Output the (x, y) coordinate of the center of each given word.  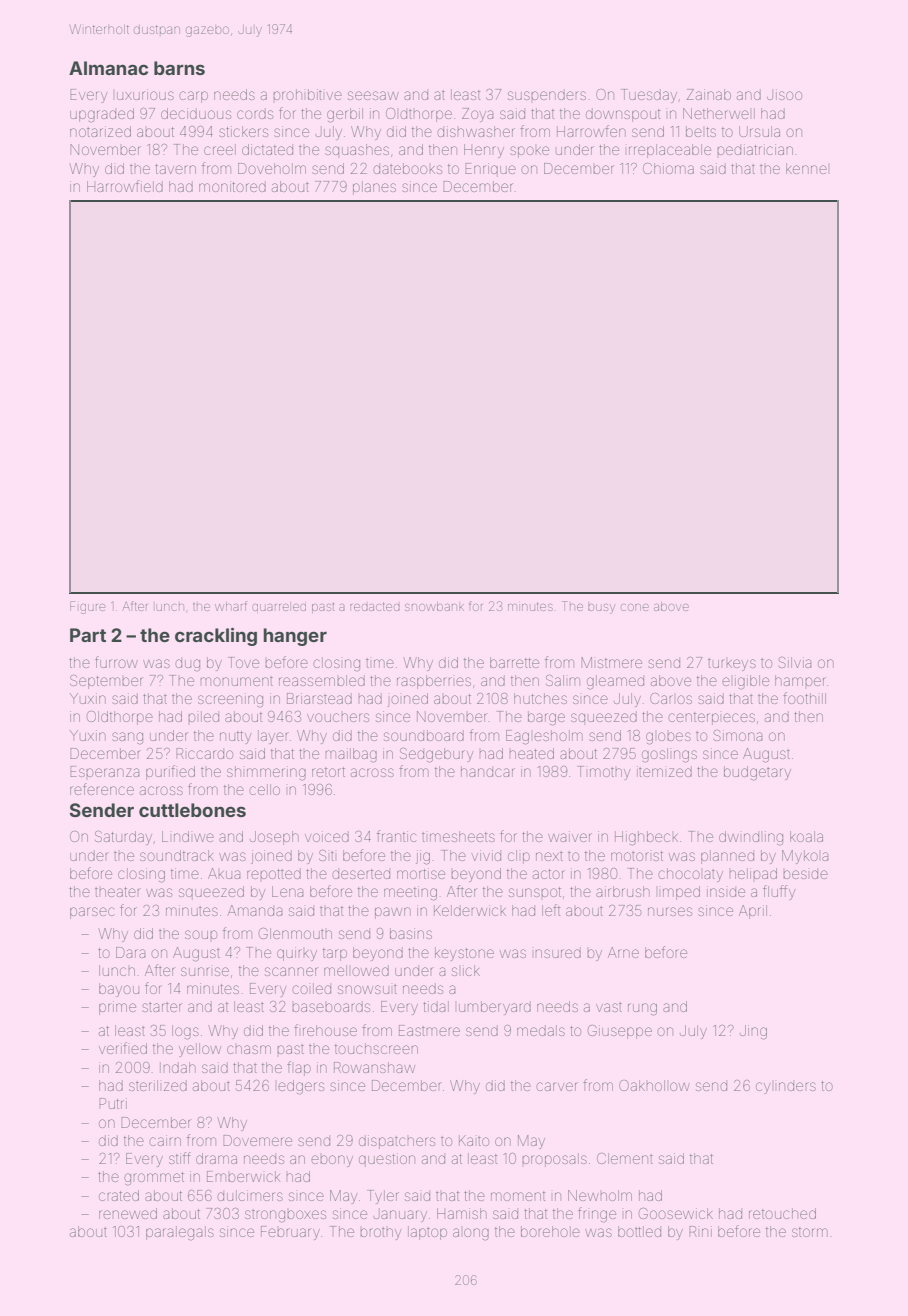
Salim (563, 680)
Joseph (274, 838)
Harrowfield (125, 186)
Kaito (474, 1140)
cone (635, 607)
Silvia (795, 662)
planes (374, 188)
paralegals (180, 1233)
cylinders (786, 1088)
